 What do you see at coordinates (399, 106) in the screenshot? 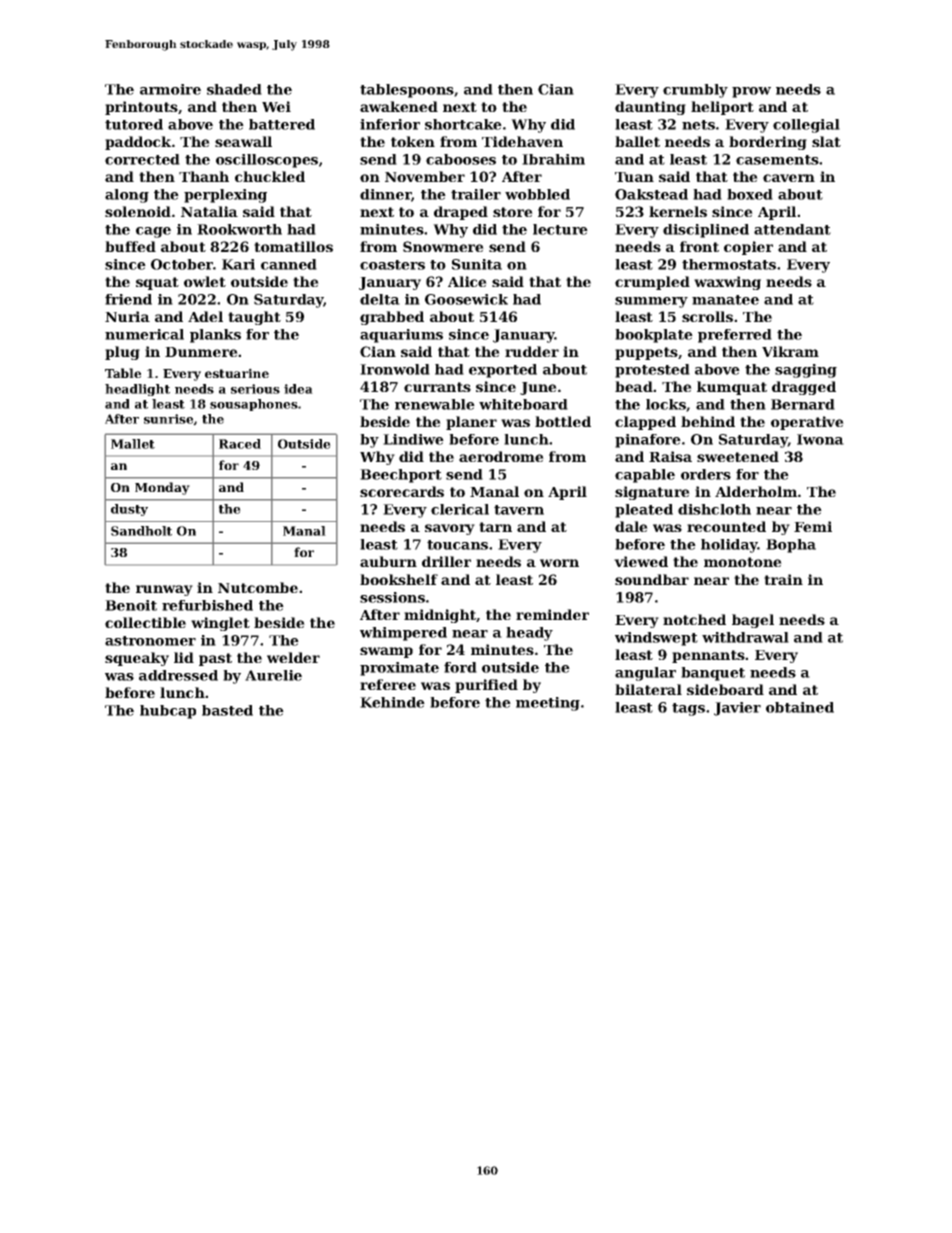
I see `awakened` at bounding box center [399, 106].
